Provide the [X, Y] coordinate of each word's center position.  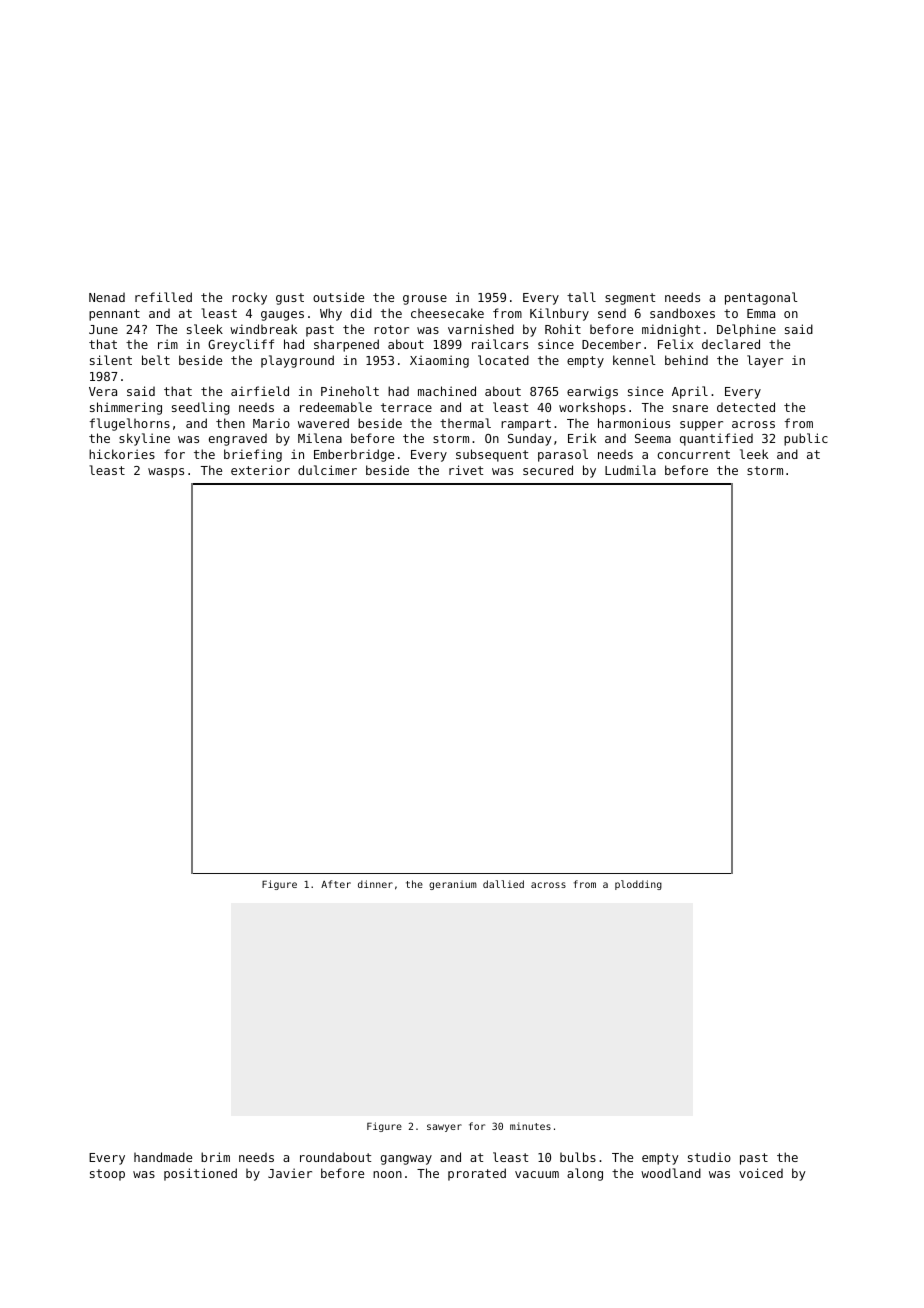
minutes [530, 1126]
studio [709, 1157]
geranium [453, 885]
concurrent [693, 454]
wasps [166, 473]
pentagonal [761, 298]
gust [290, 299]
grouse [425, 300]
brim [215, 1157]
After [336, 884]
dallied [503, 884]
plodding [638, 885]
